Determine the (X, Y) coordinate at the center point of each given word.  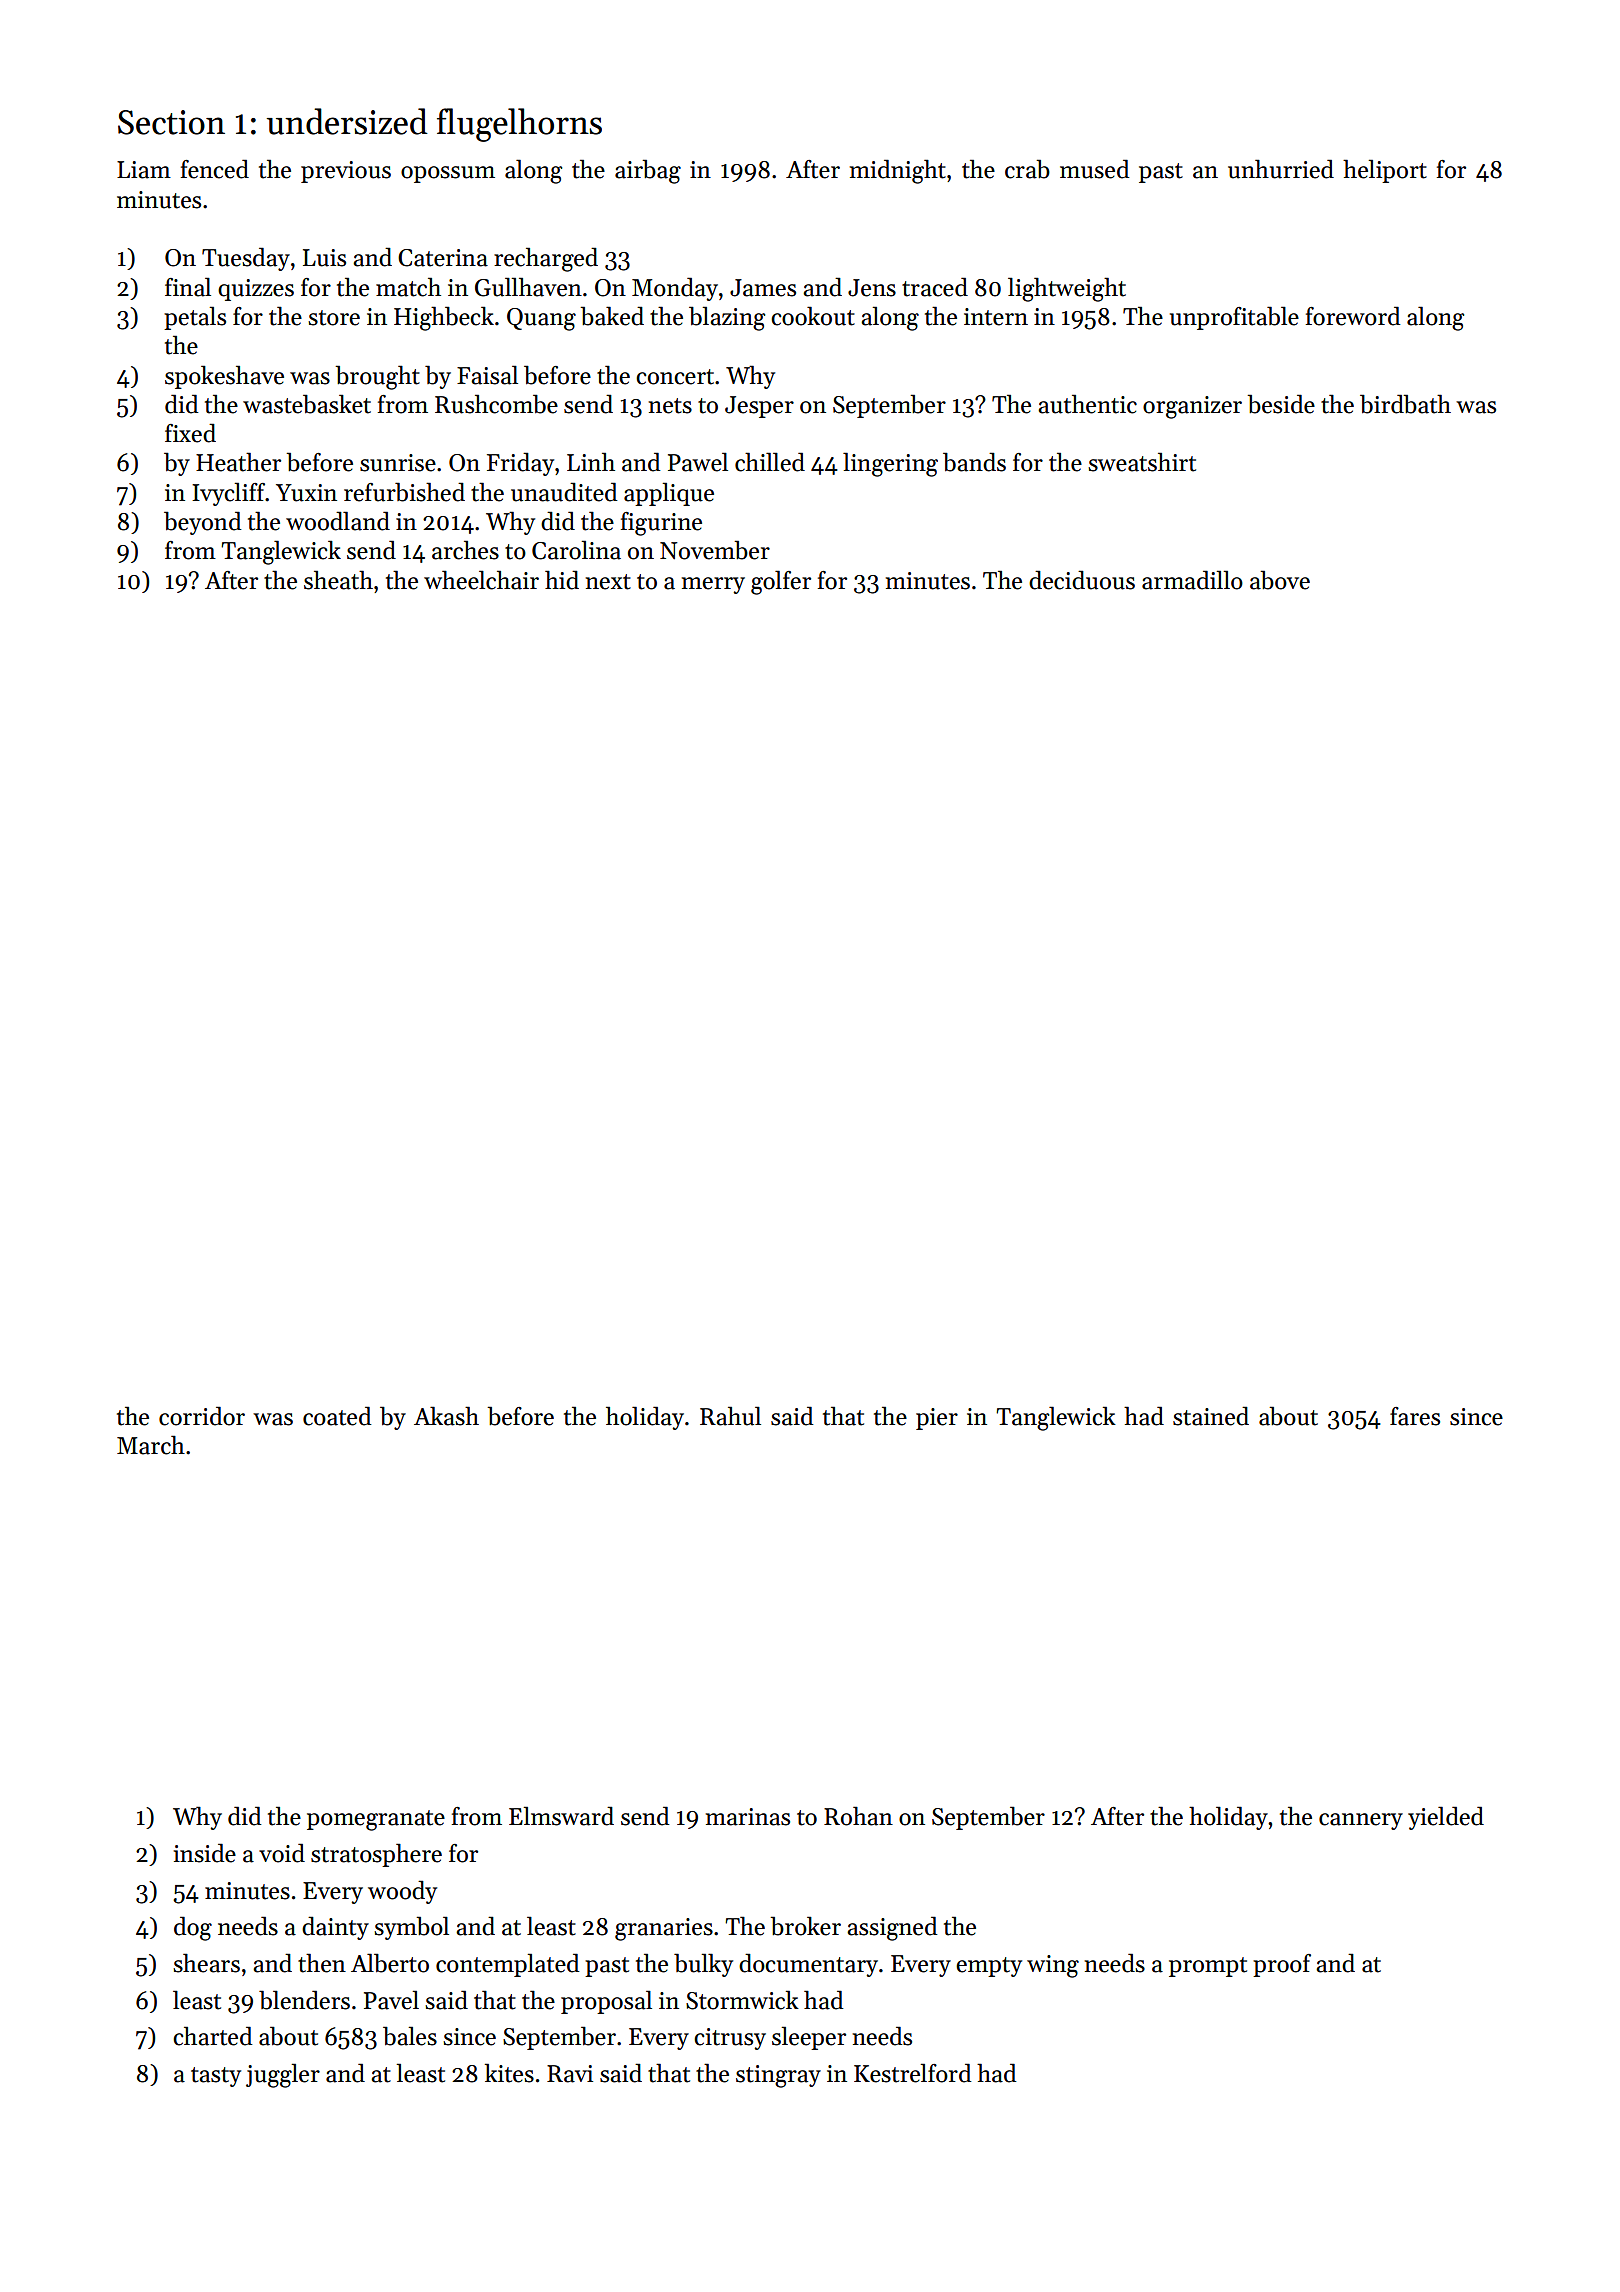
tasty (216, 2077)
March (151, 1445)
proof (1282, 1965)
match (408, 287)
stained (1211, 1416)
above (1280, 580)
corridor (202, 1416)
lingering (890, 464)
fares (1415, 1416)
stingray (778, 2076)
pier (937, 1419)
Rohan (858, 1816)
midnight (898, 171)
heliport (1385, 171)
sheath (338, 580)
